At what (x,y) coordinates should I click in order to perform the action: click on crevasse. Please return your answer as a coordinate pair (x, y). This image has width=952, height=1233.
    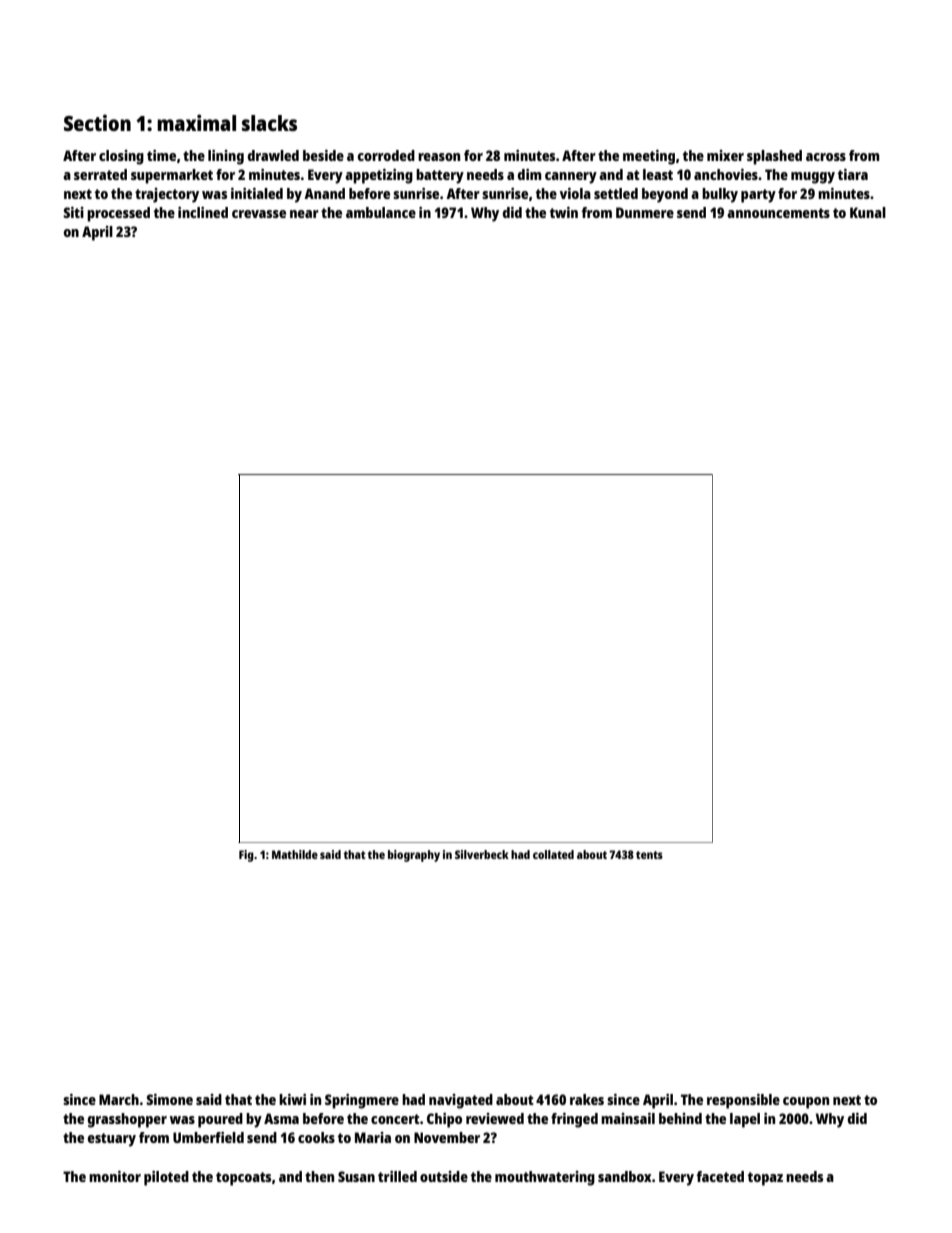
    Looking at the image, I should click on (259, 214).
